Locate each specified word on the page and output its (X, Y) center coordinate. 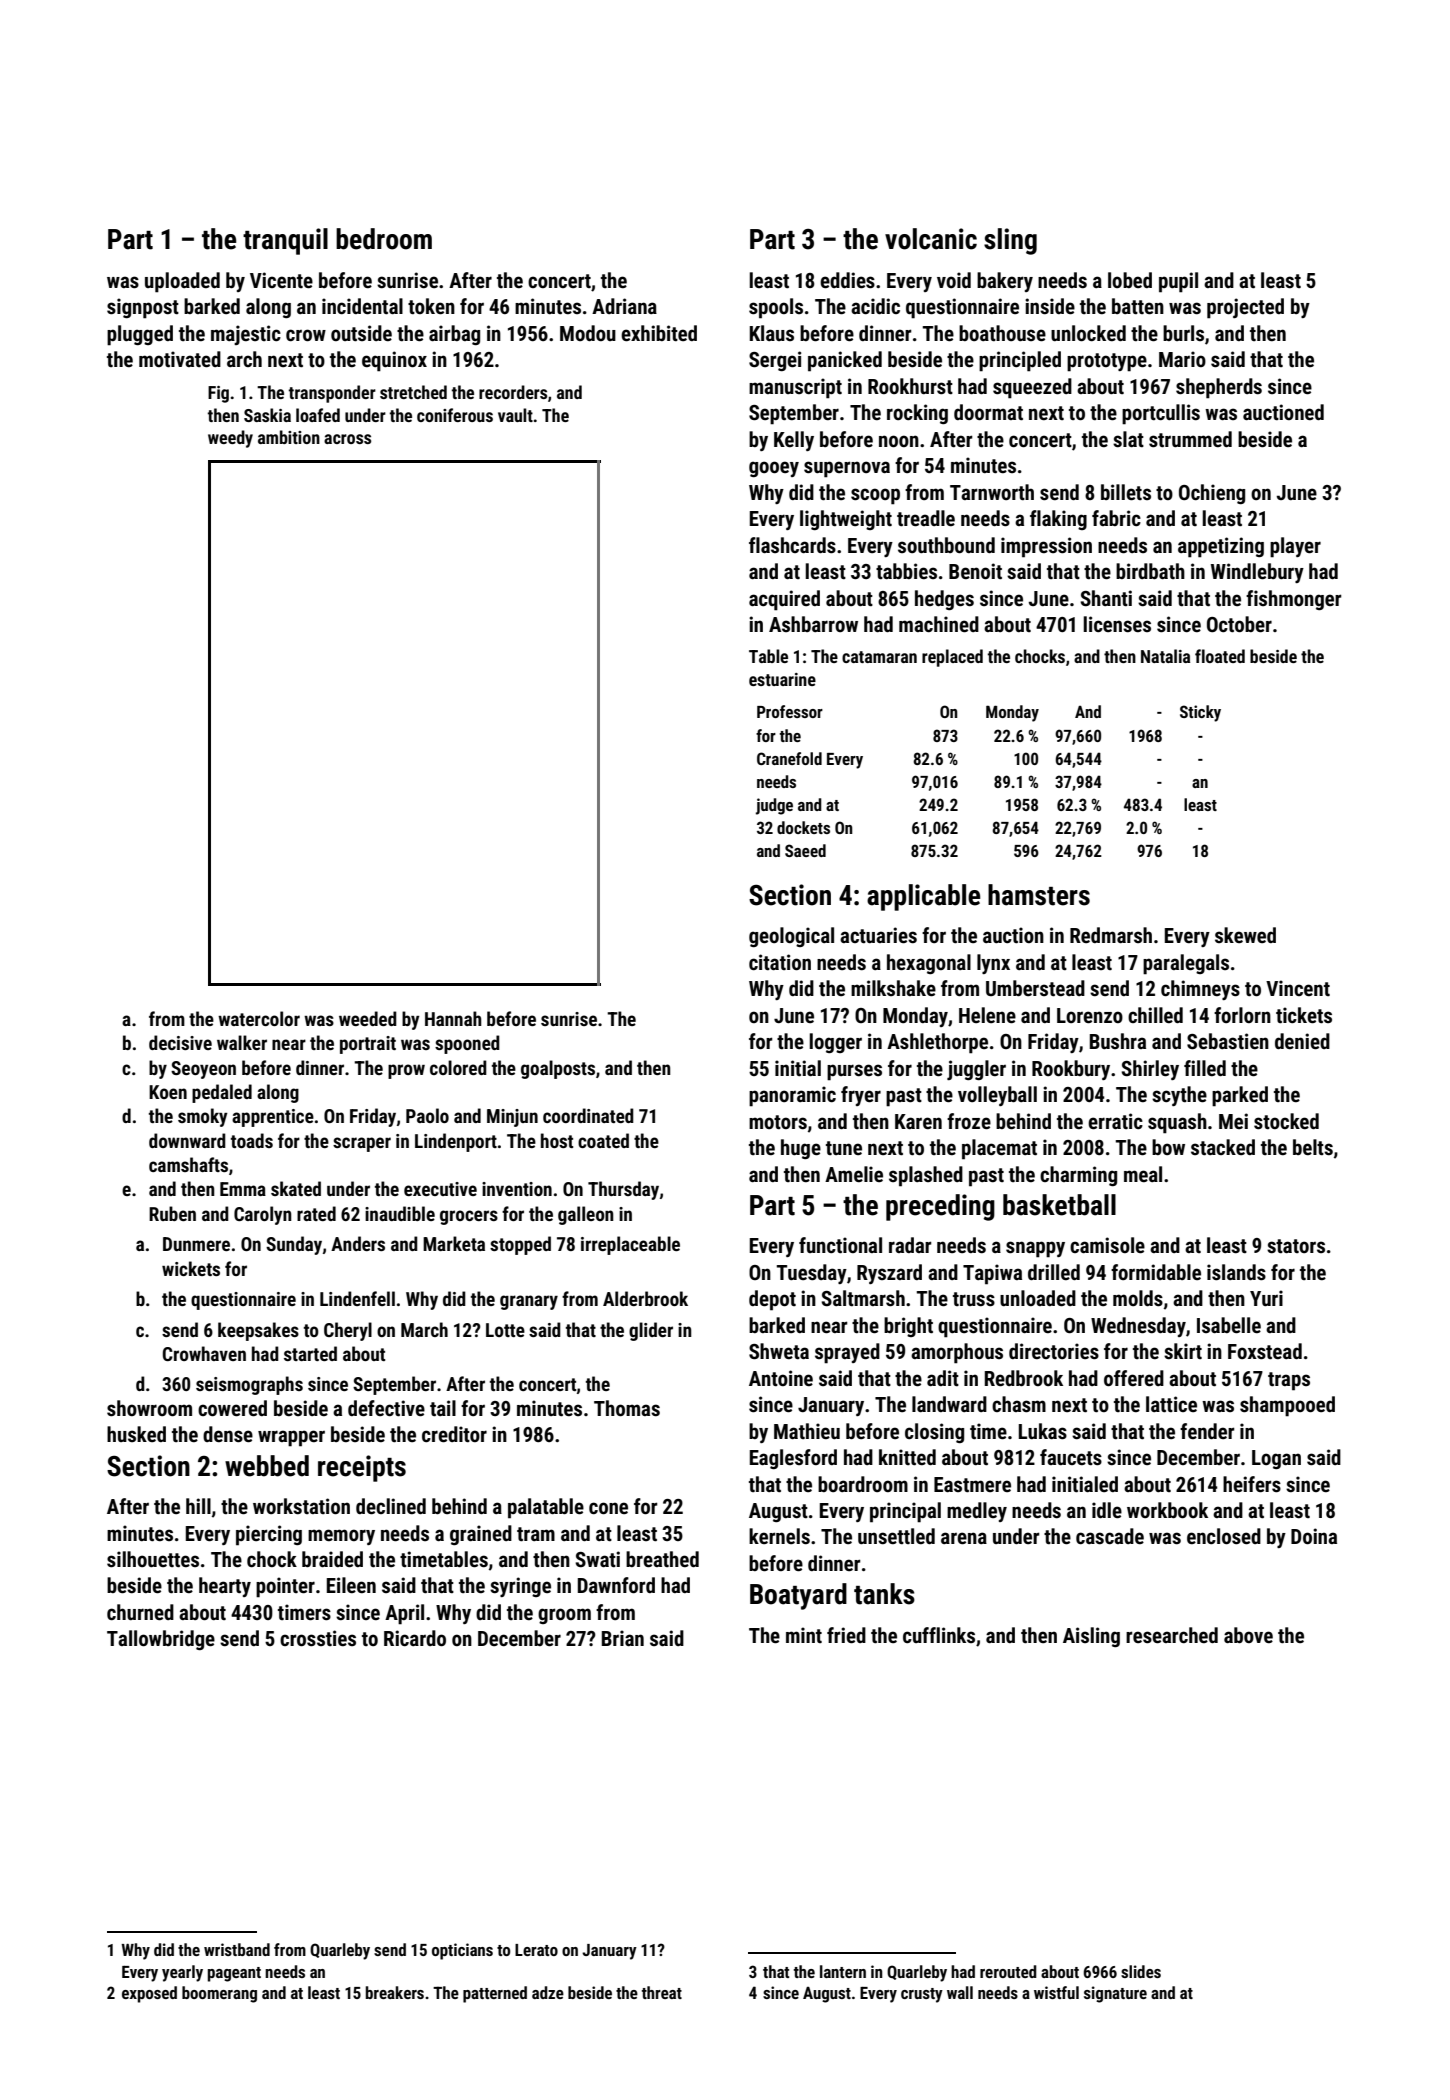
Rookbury (1071, 1070)
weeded (368, 1018)
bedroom (384, 239)
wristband (237, 1949)
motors (778, 1122)
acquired (784, 600)
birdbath (1150, 571)
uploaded (182, 282)
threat (662, 1992)
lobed (1130, 280)
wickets (191, 1268)
